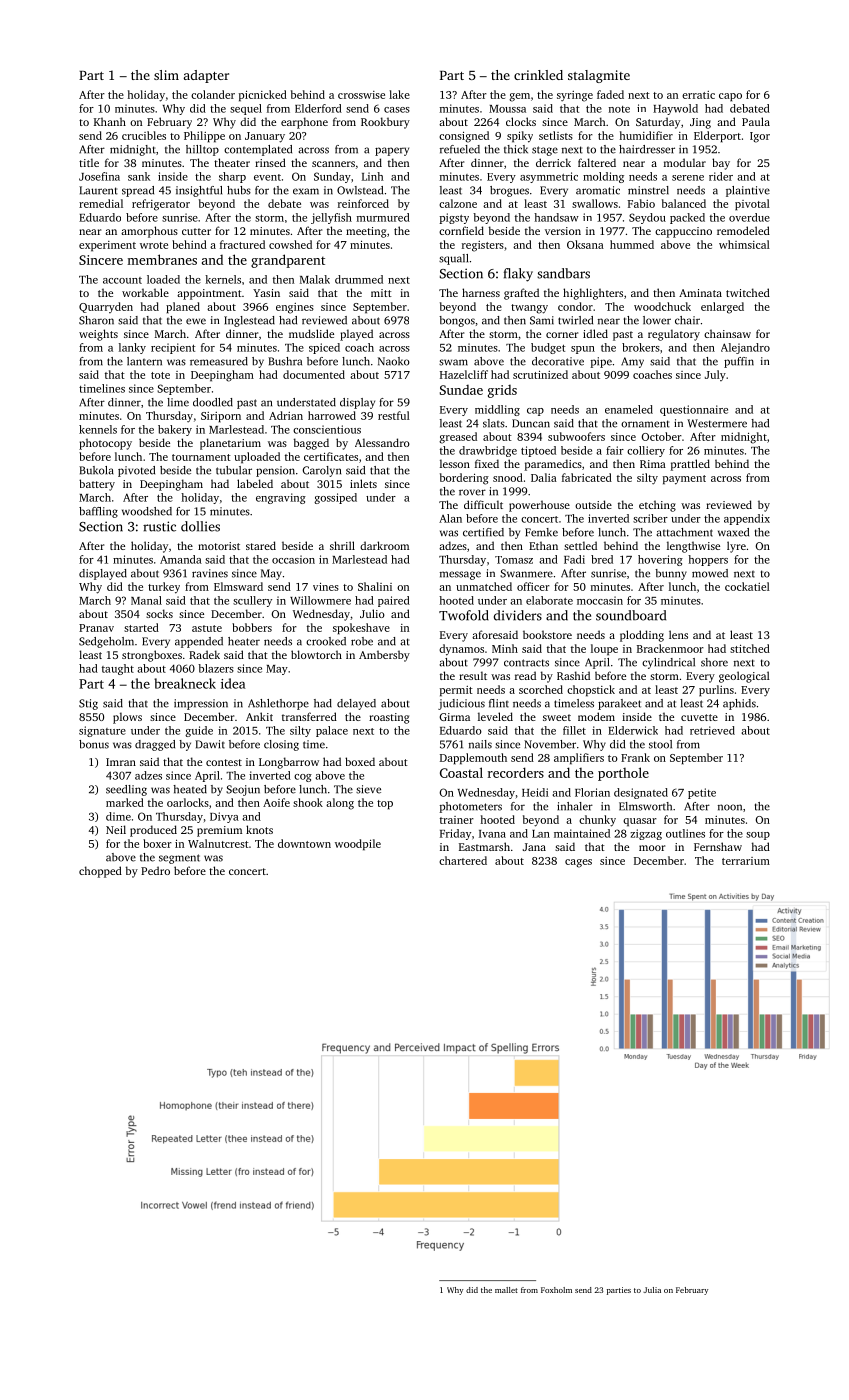 The image size is (849, 1400). I want to click on dime, so click(118, 816).
